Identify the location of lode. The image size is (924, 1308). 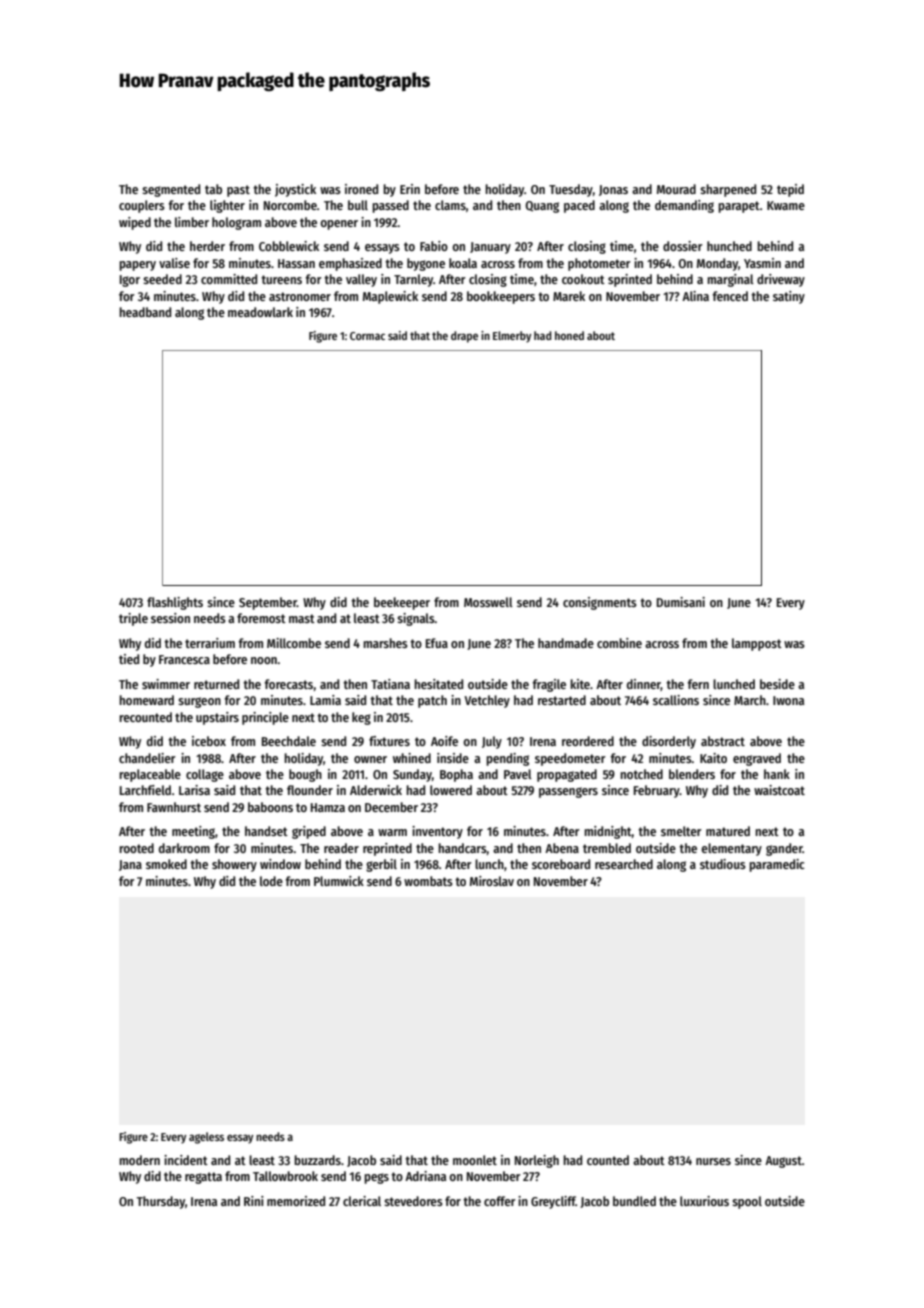
(271, 881).
